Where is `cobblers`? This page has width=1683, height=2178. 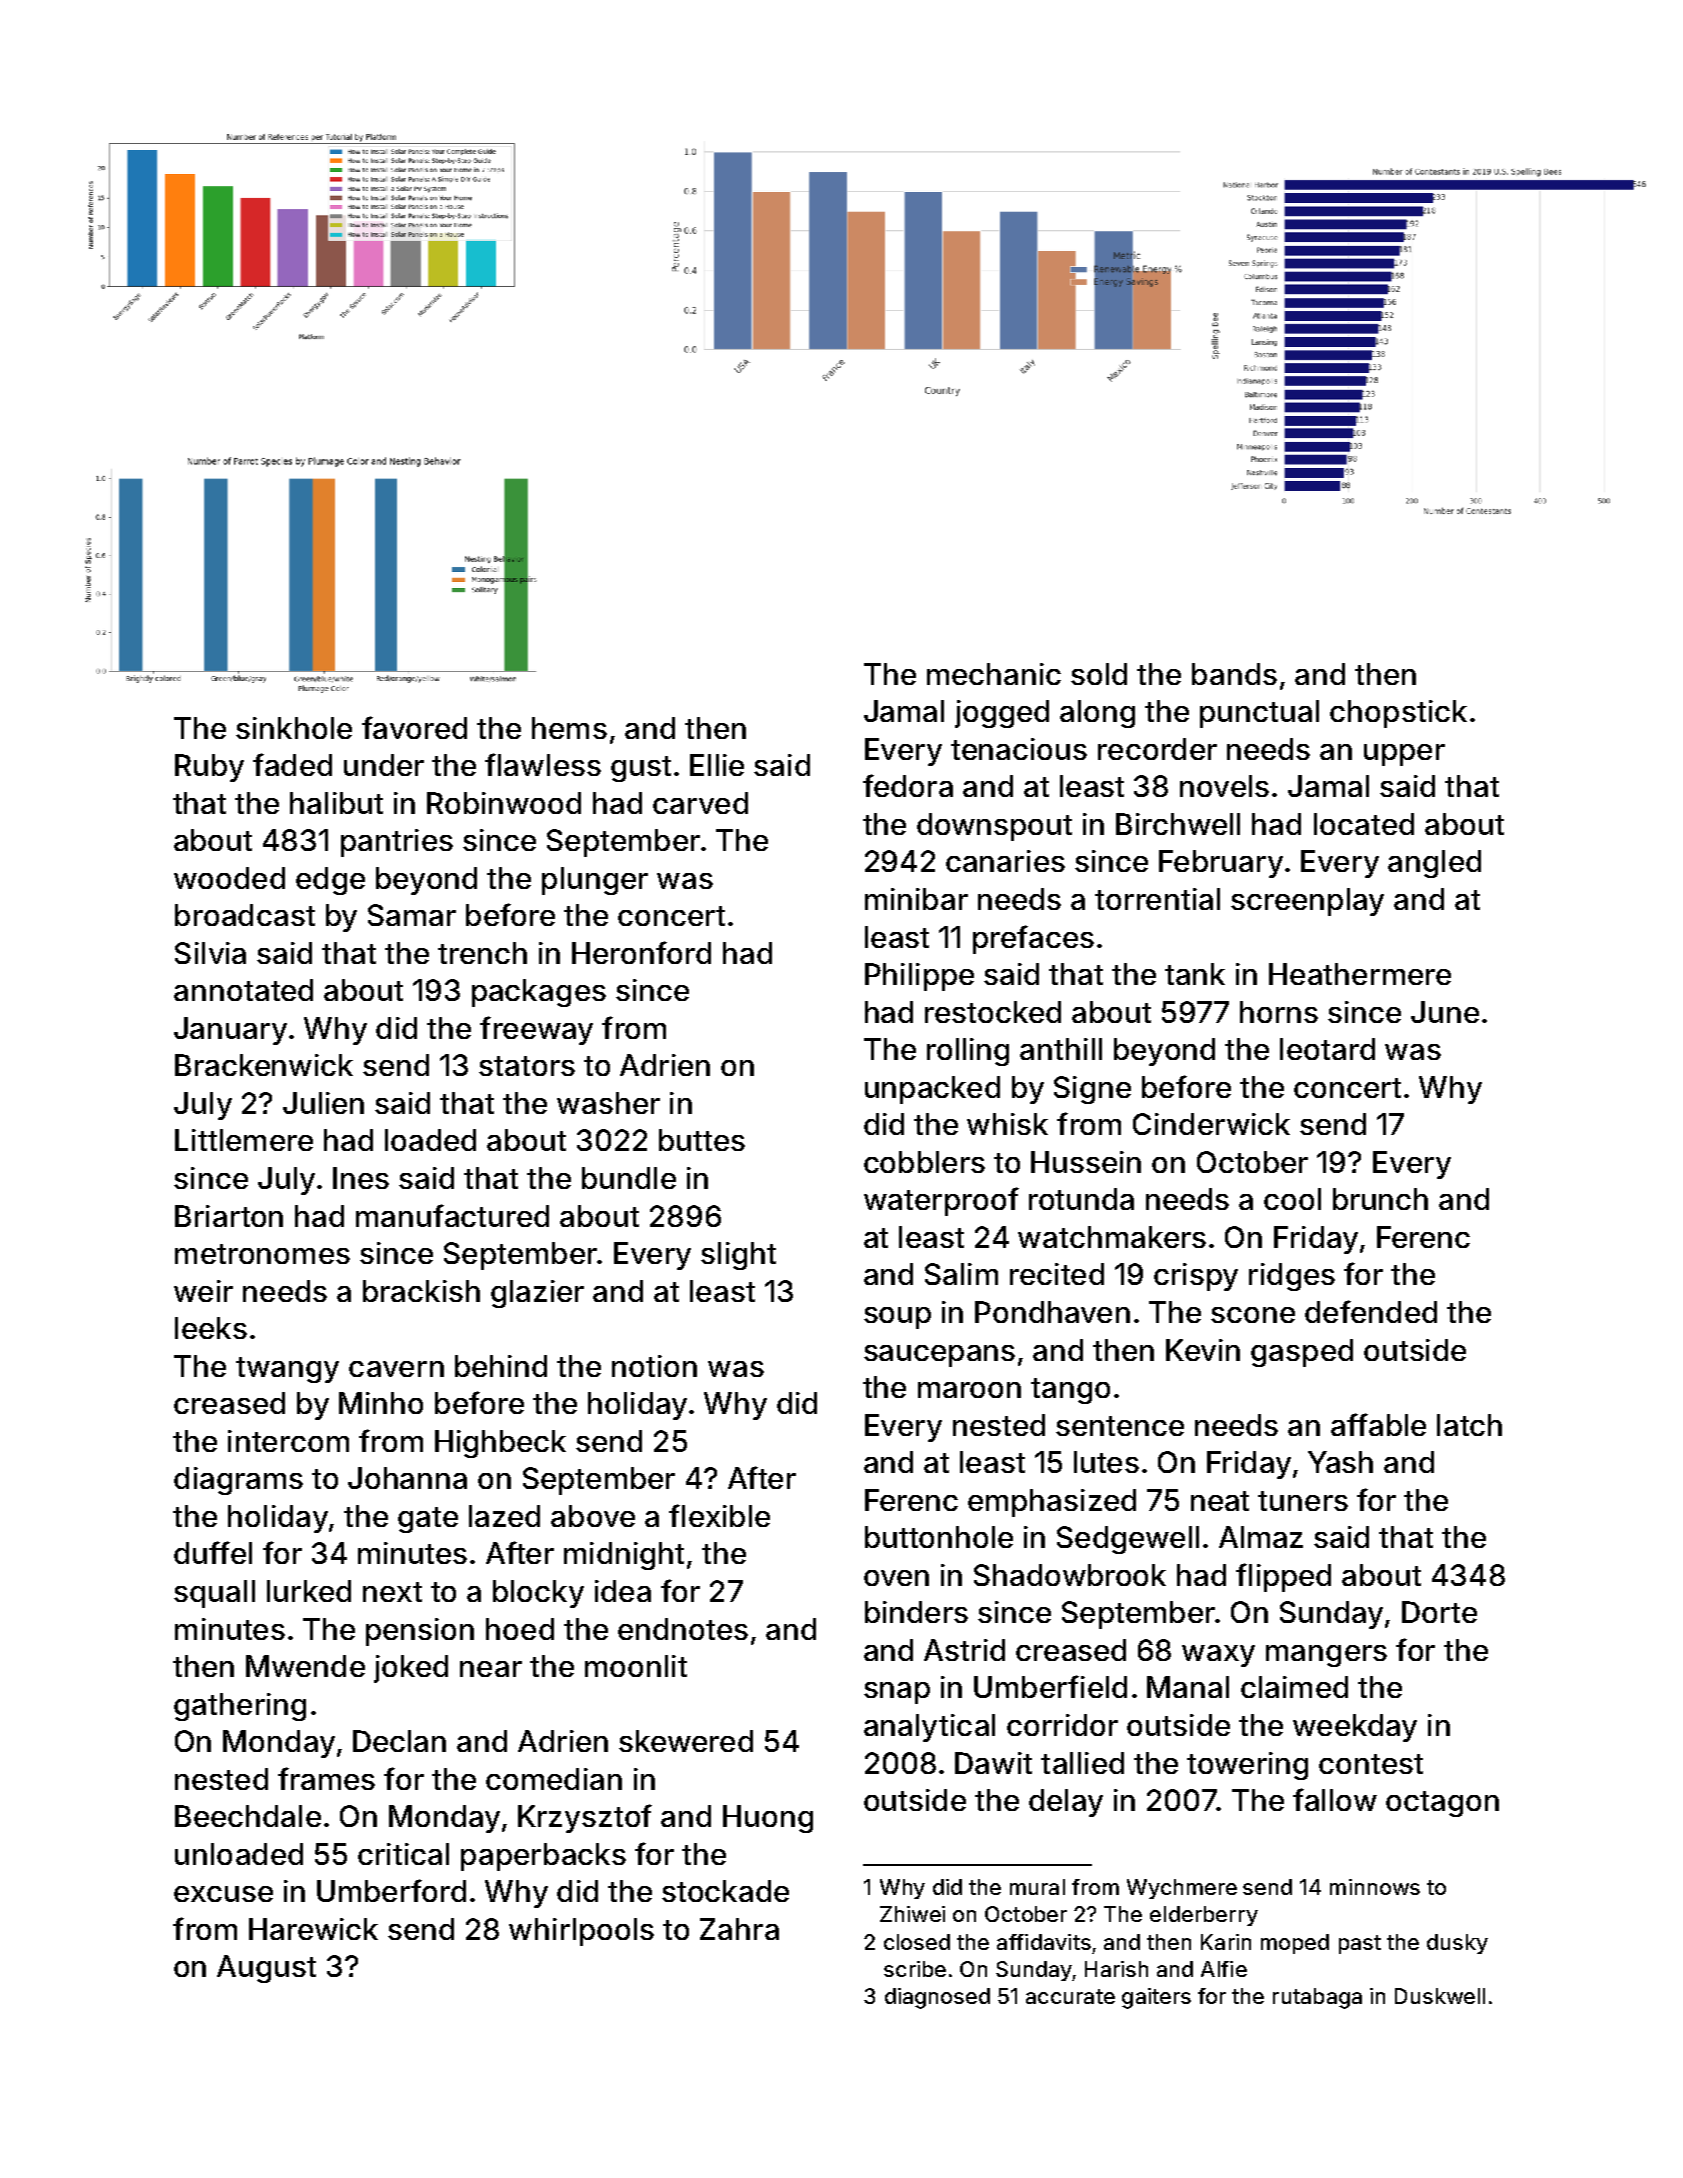 cobblers is located at coordinates (924, 1162).
